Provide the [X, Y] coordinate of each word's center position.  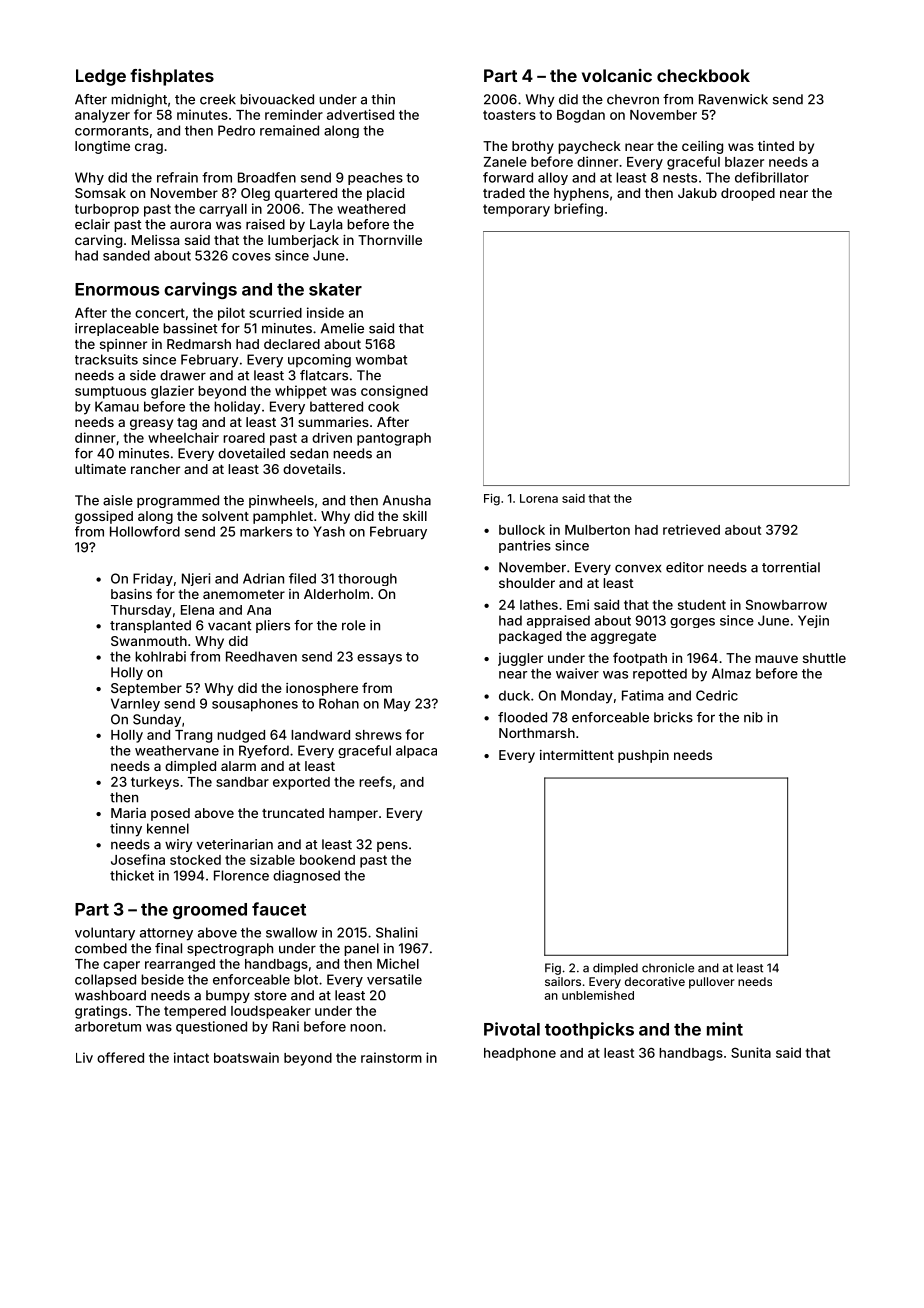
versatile [394, 979]
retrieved [691, 529]
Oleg [255, 194]
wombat [381, 359]
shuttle [824, 658]
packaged [530, 637]
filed [302, 578]
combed [101, 948]
